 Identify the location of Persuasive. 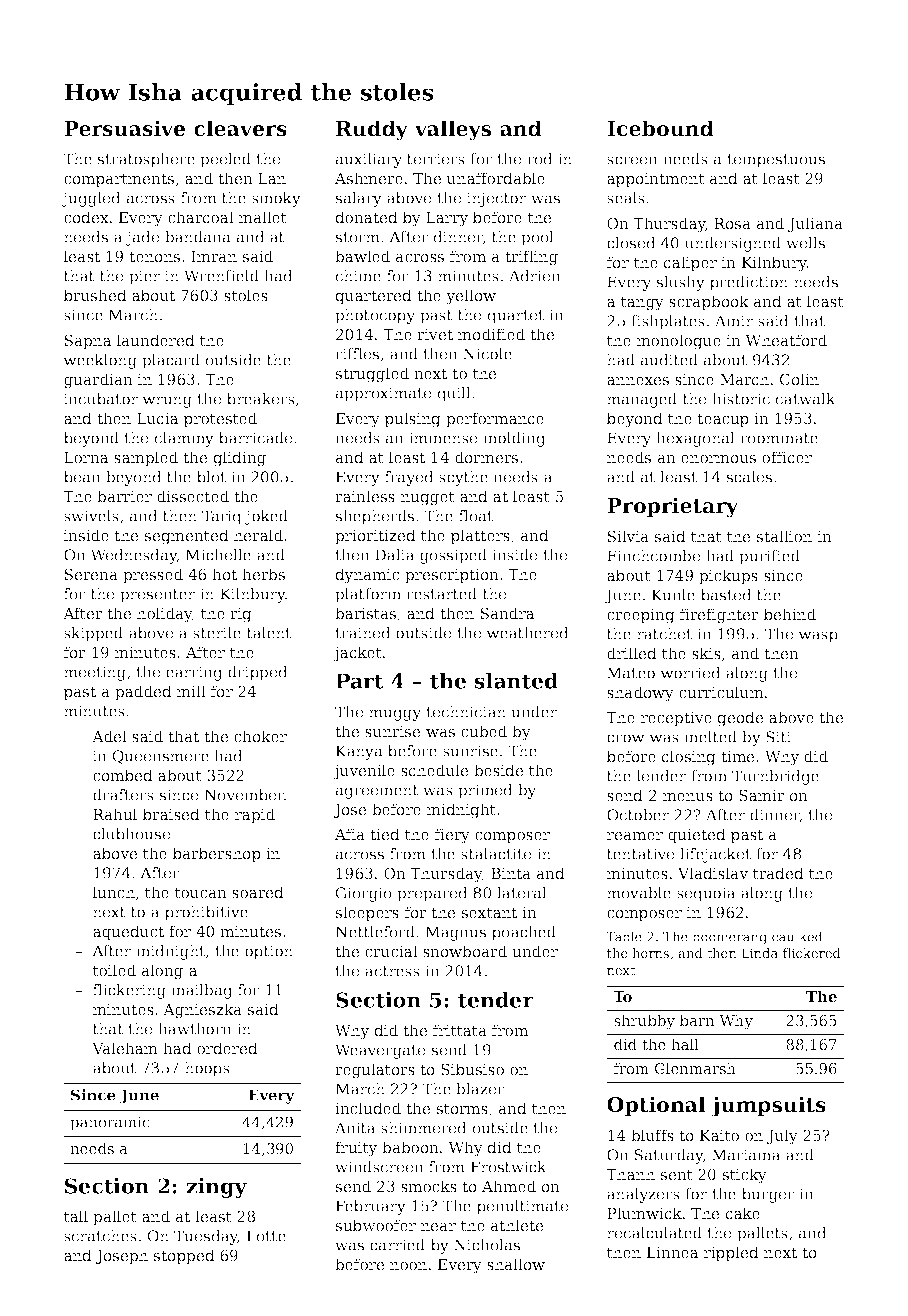
(124, 128).
